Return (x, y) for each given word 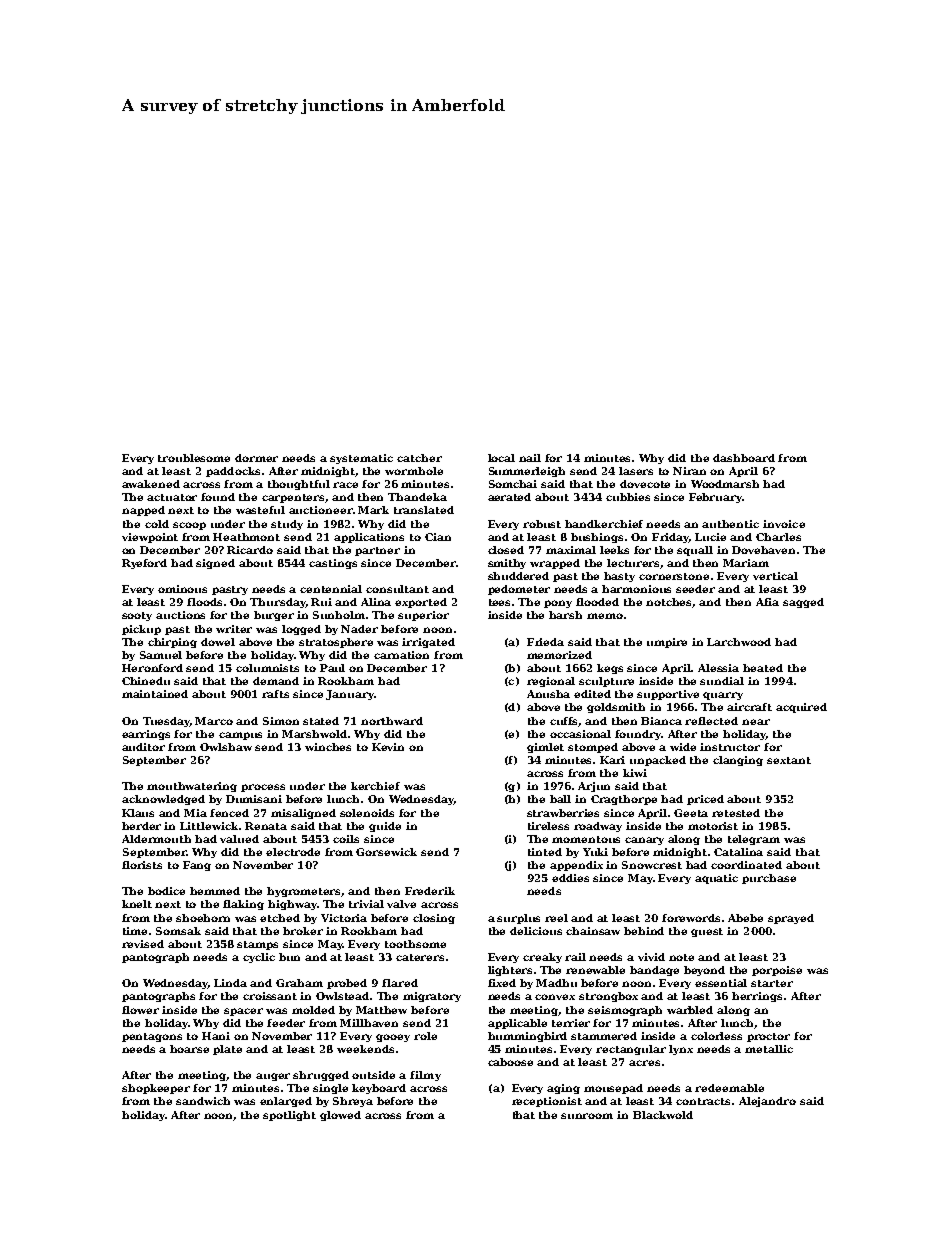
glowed (340, 1116)
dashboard (744, 458)
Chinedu (146, 681)
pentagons (152, 1037)
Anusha (548, 694)
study (287, 525)
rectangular (631, 1050)
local (501, 458)
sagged (803, 603)
